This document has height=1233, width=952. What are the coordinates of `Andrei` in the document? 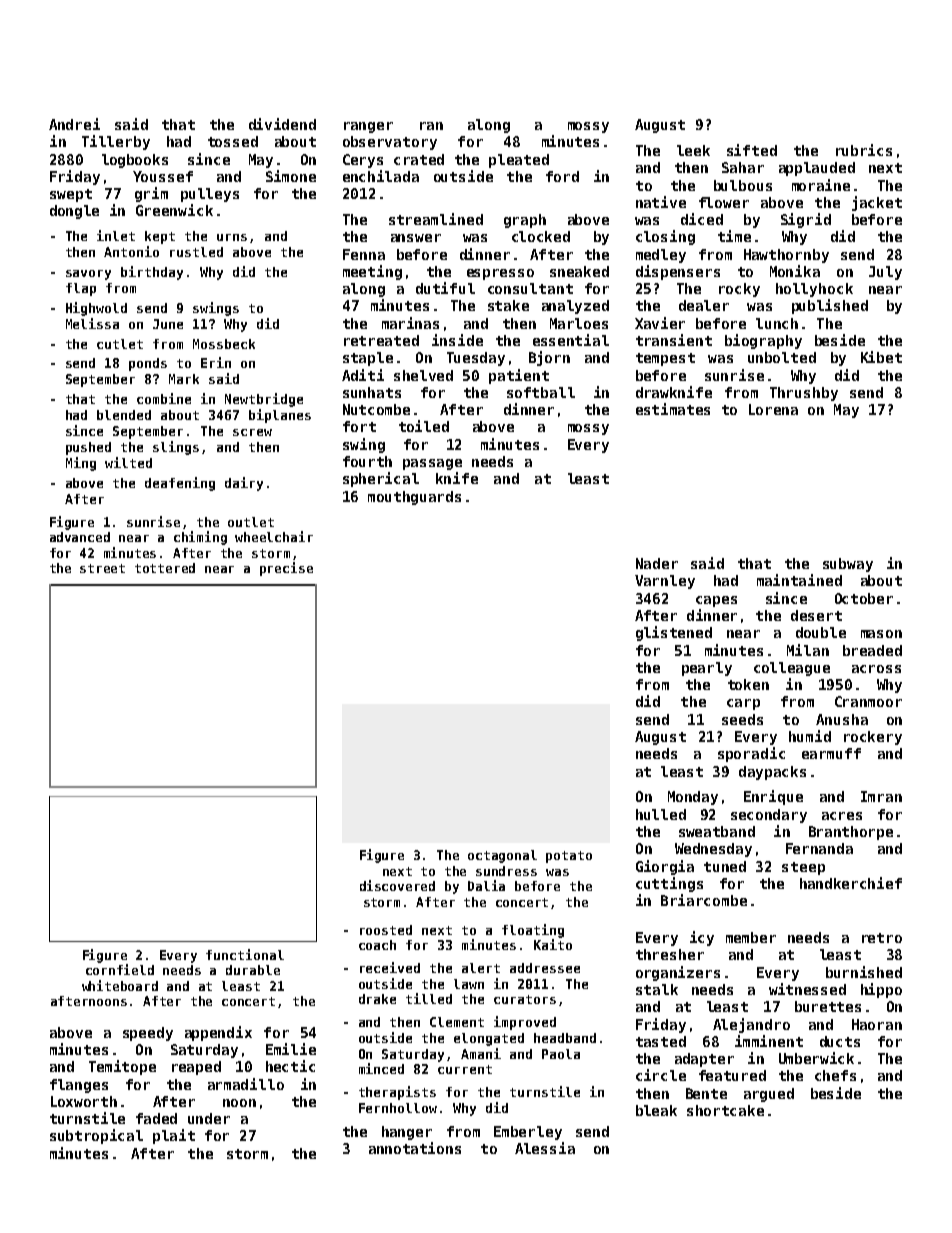 It's located at (74, 124).
